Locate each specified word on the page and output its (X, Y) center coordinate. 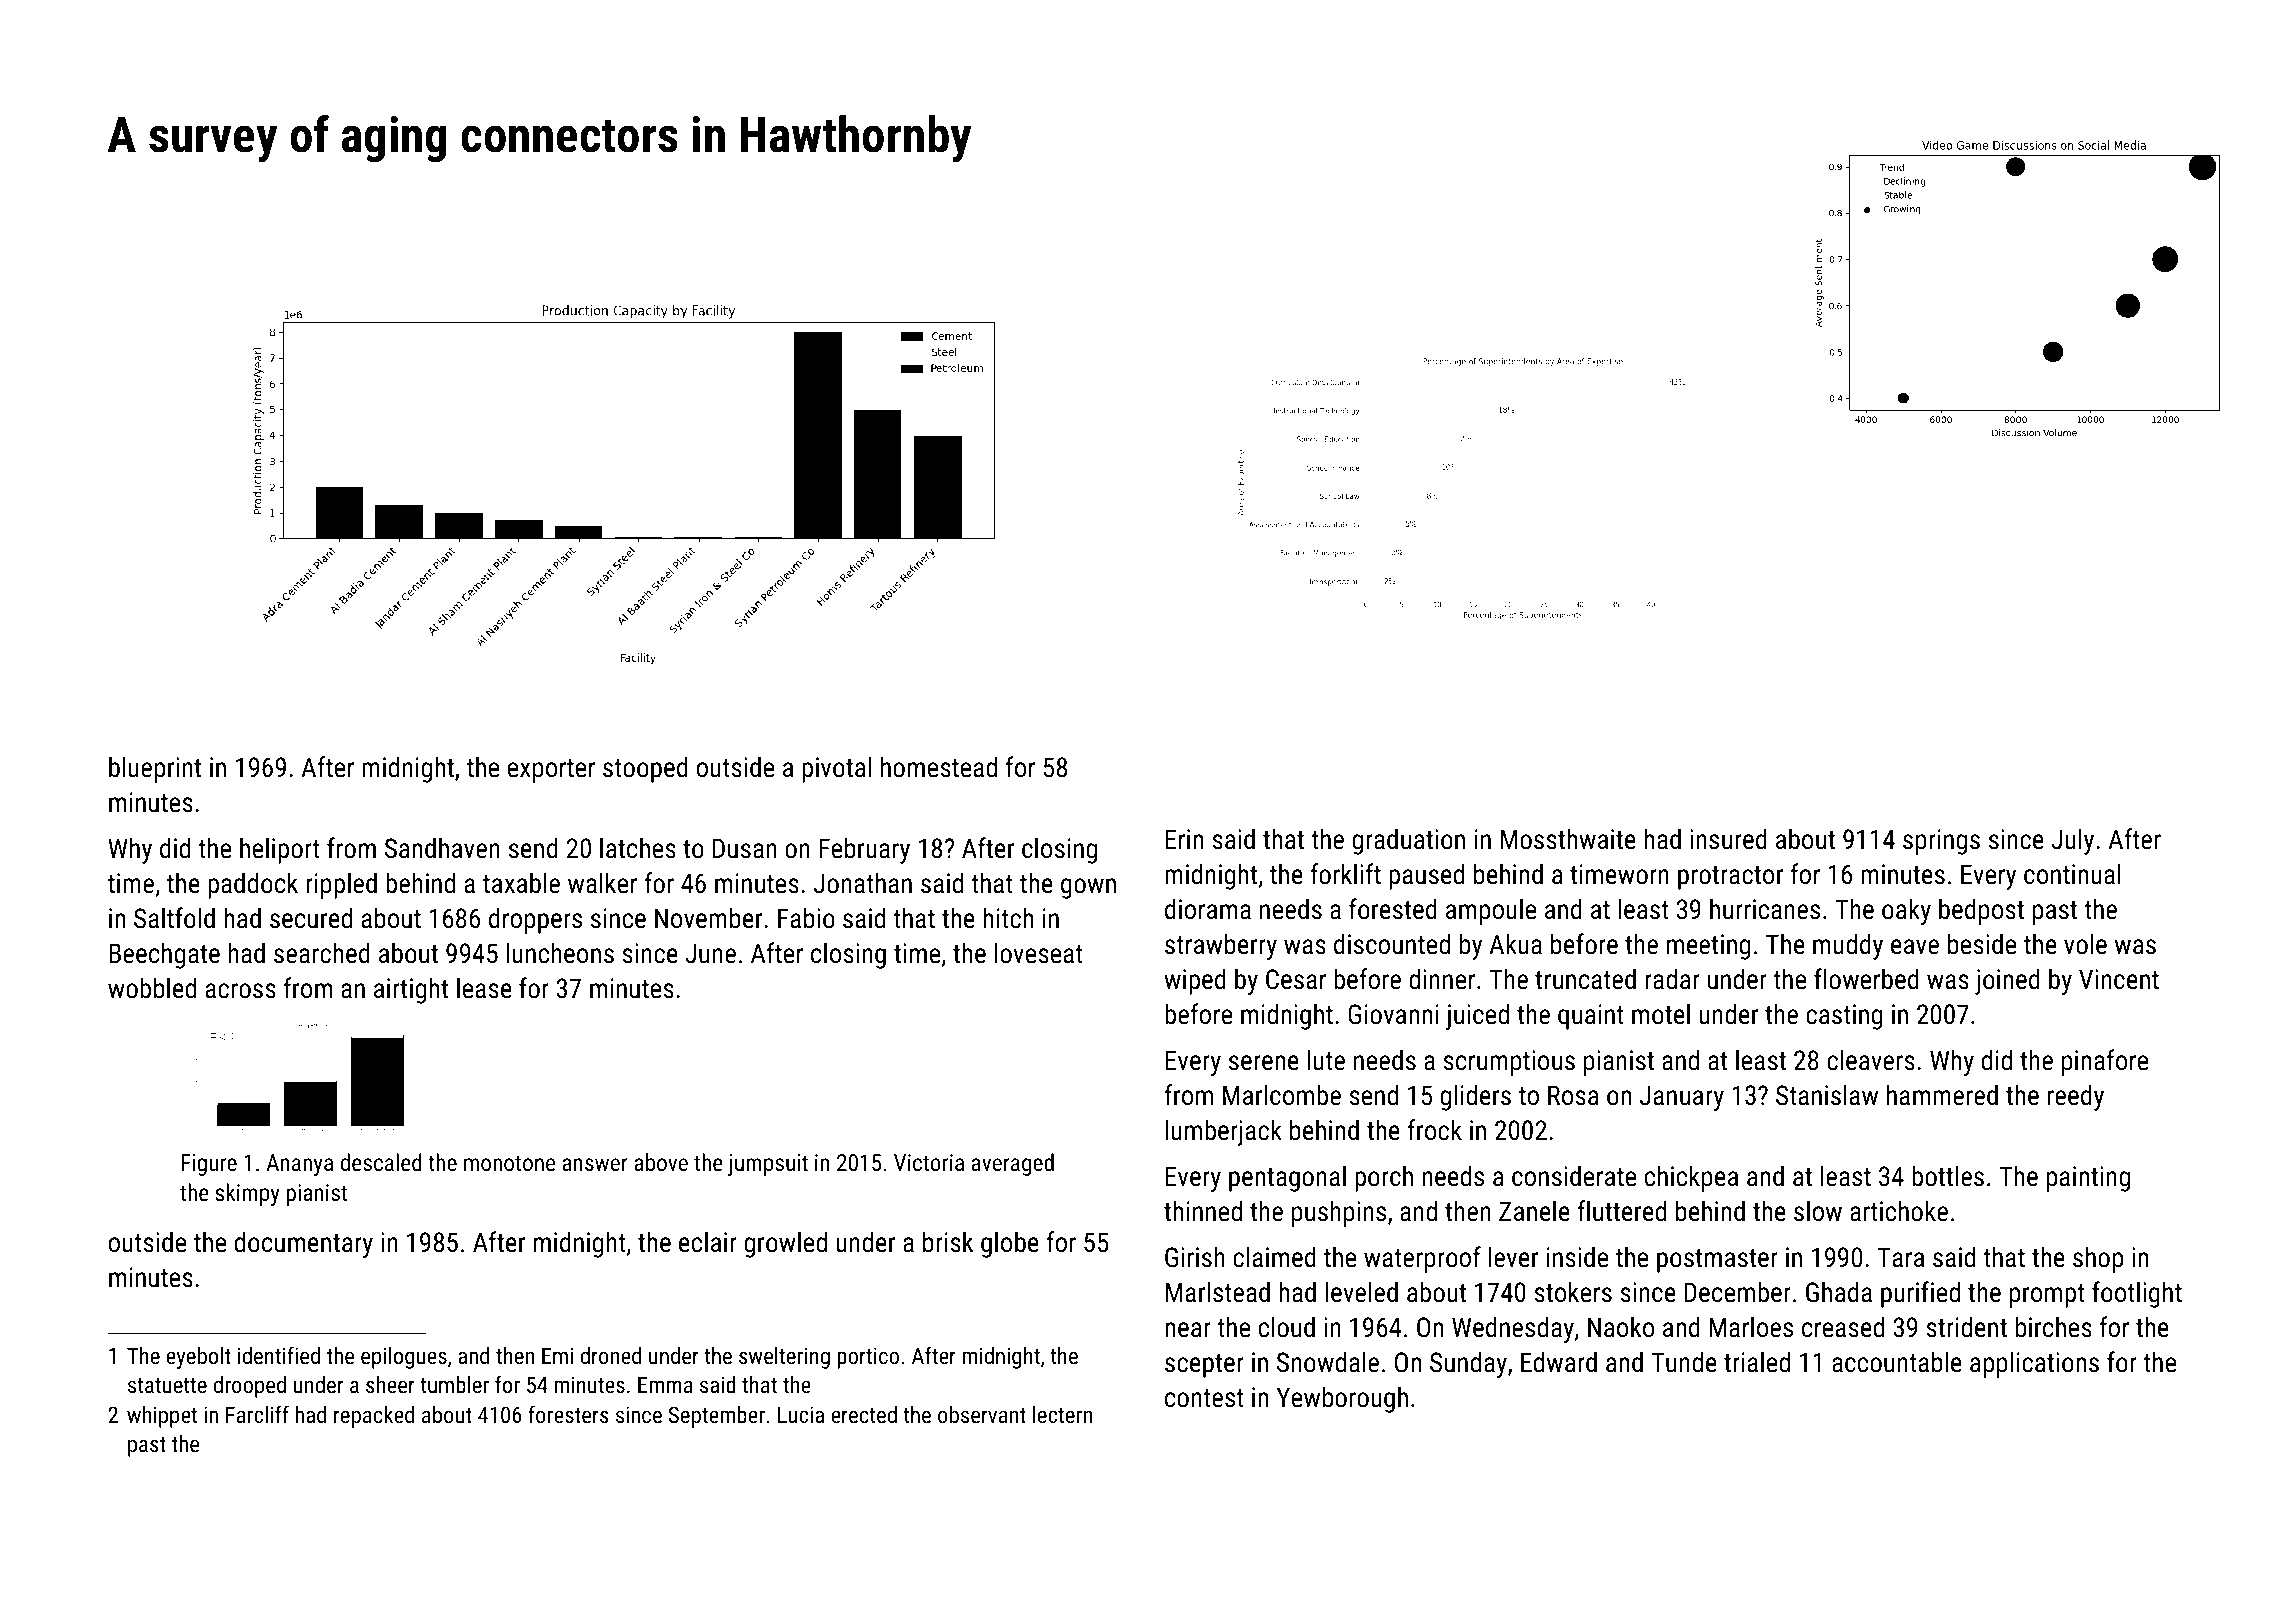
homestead (939, 767)
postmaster (1717, 1261)
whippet (162, 1417)
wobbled (152, 988)
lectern (1062, 1414)
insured (1728, 839)
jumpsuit (768, 1165)
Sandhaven (442, 848)
